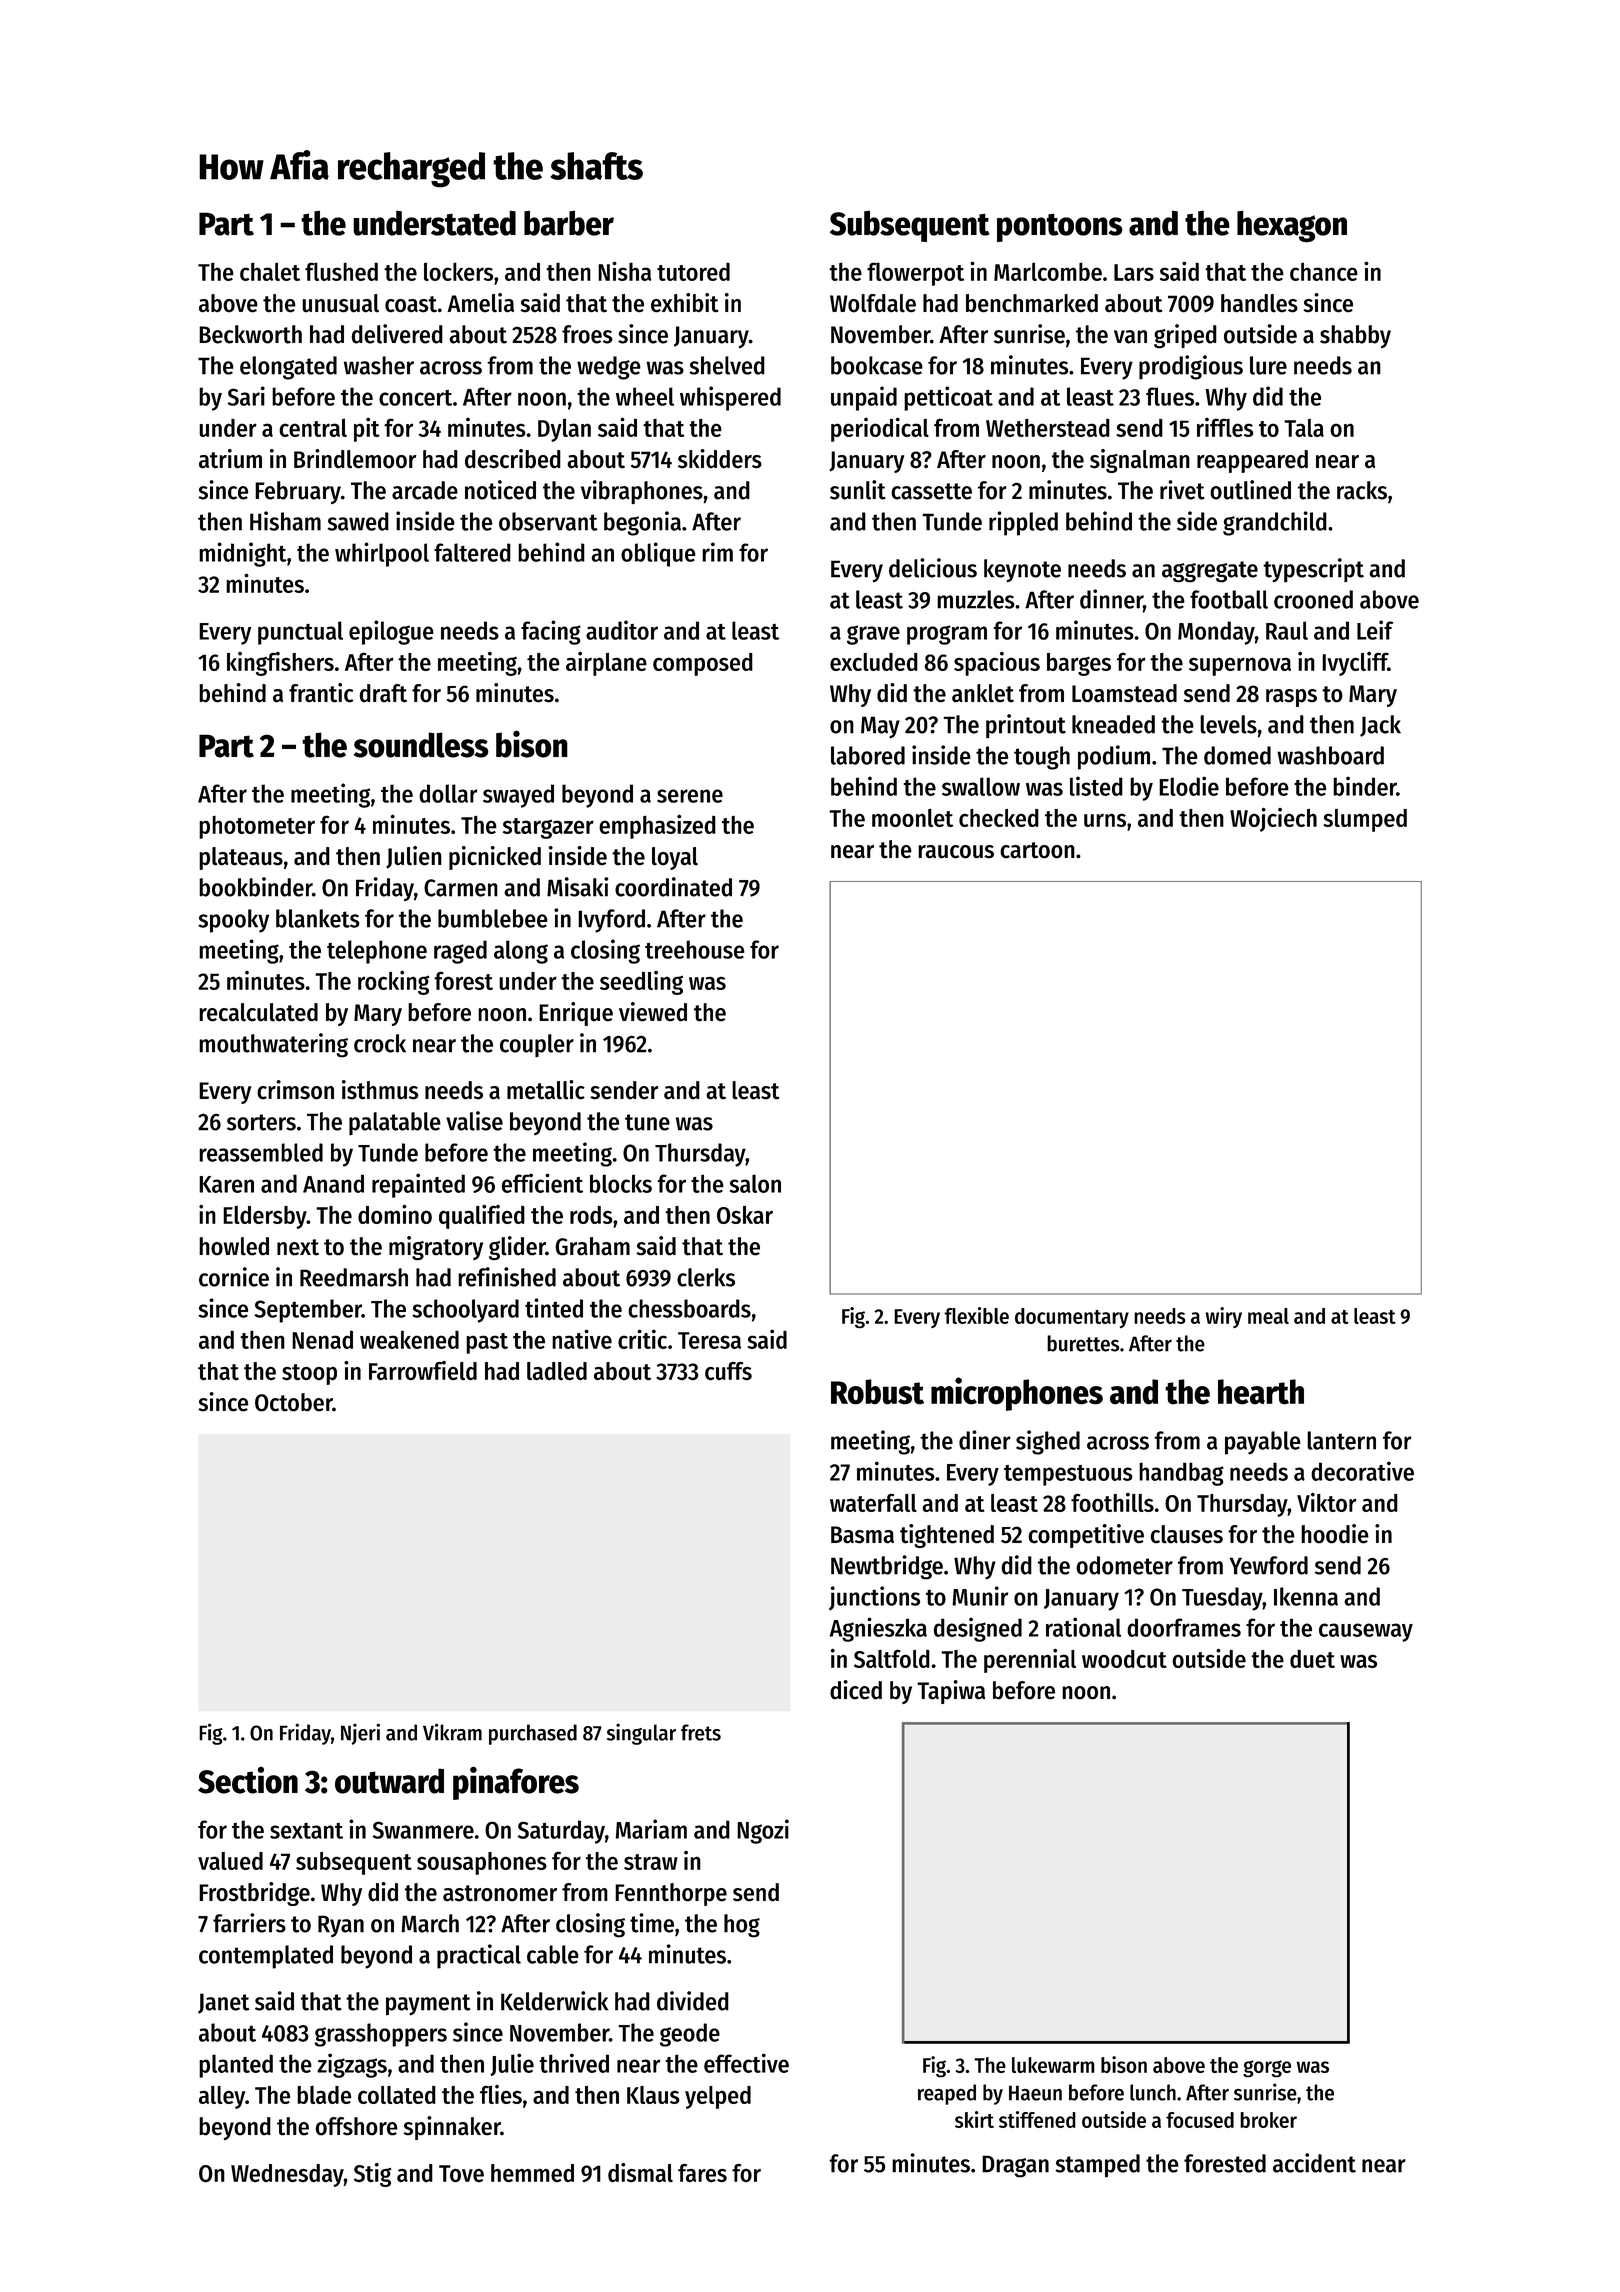 The width and height of the screenshot is (1620, 2292). What do you see at coordinates (517, 1248) in the screenshot?
I see `glider` at bounding box center [517, 1248].
